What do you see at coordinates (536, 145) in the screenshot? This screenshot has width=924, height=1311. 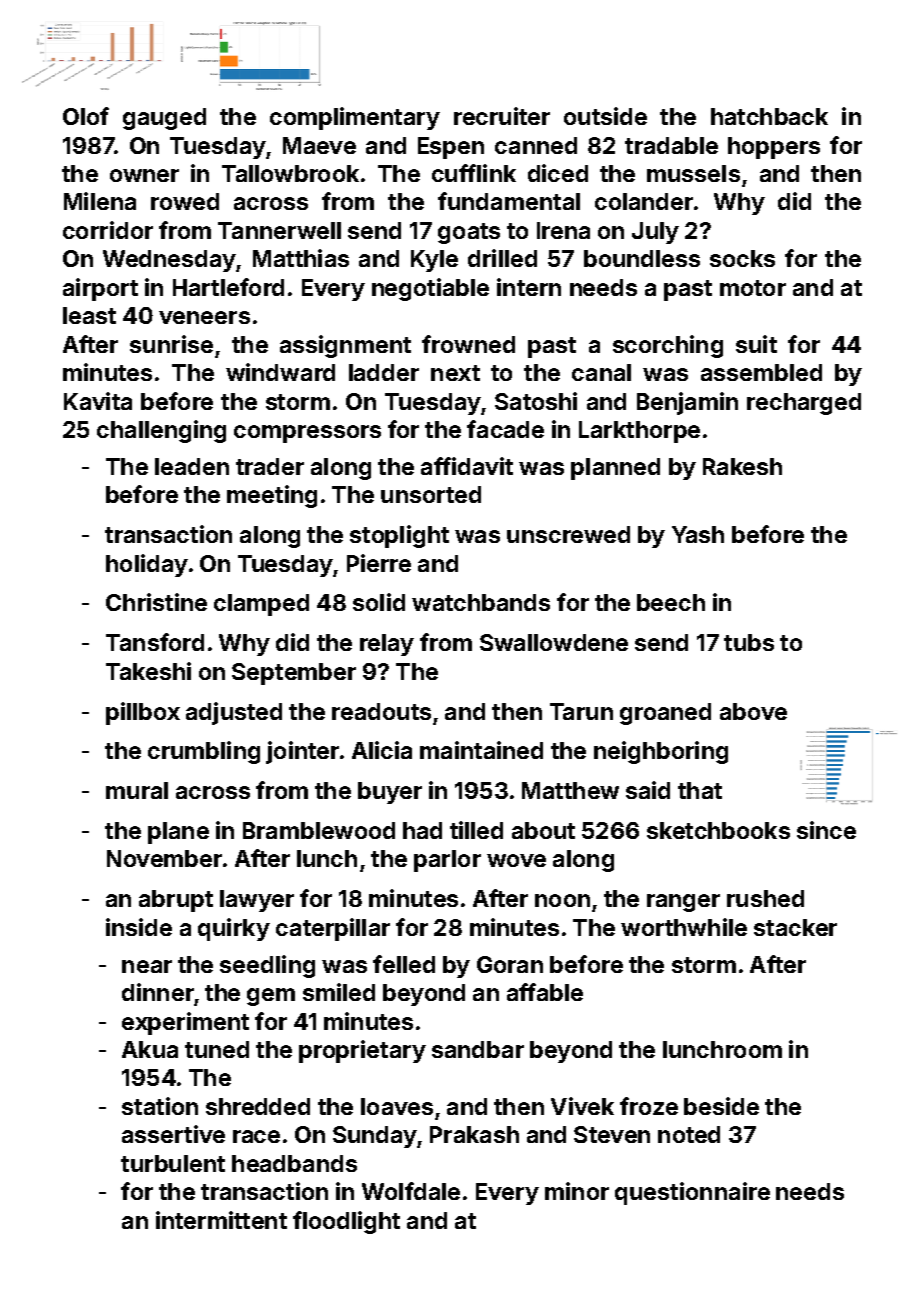 I see `canned` at bounding box center [536, 145].
